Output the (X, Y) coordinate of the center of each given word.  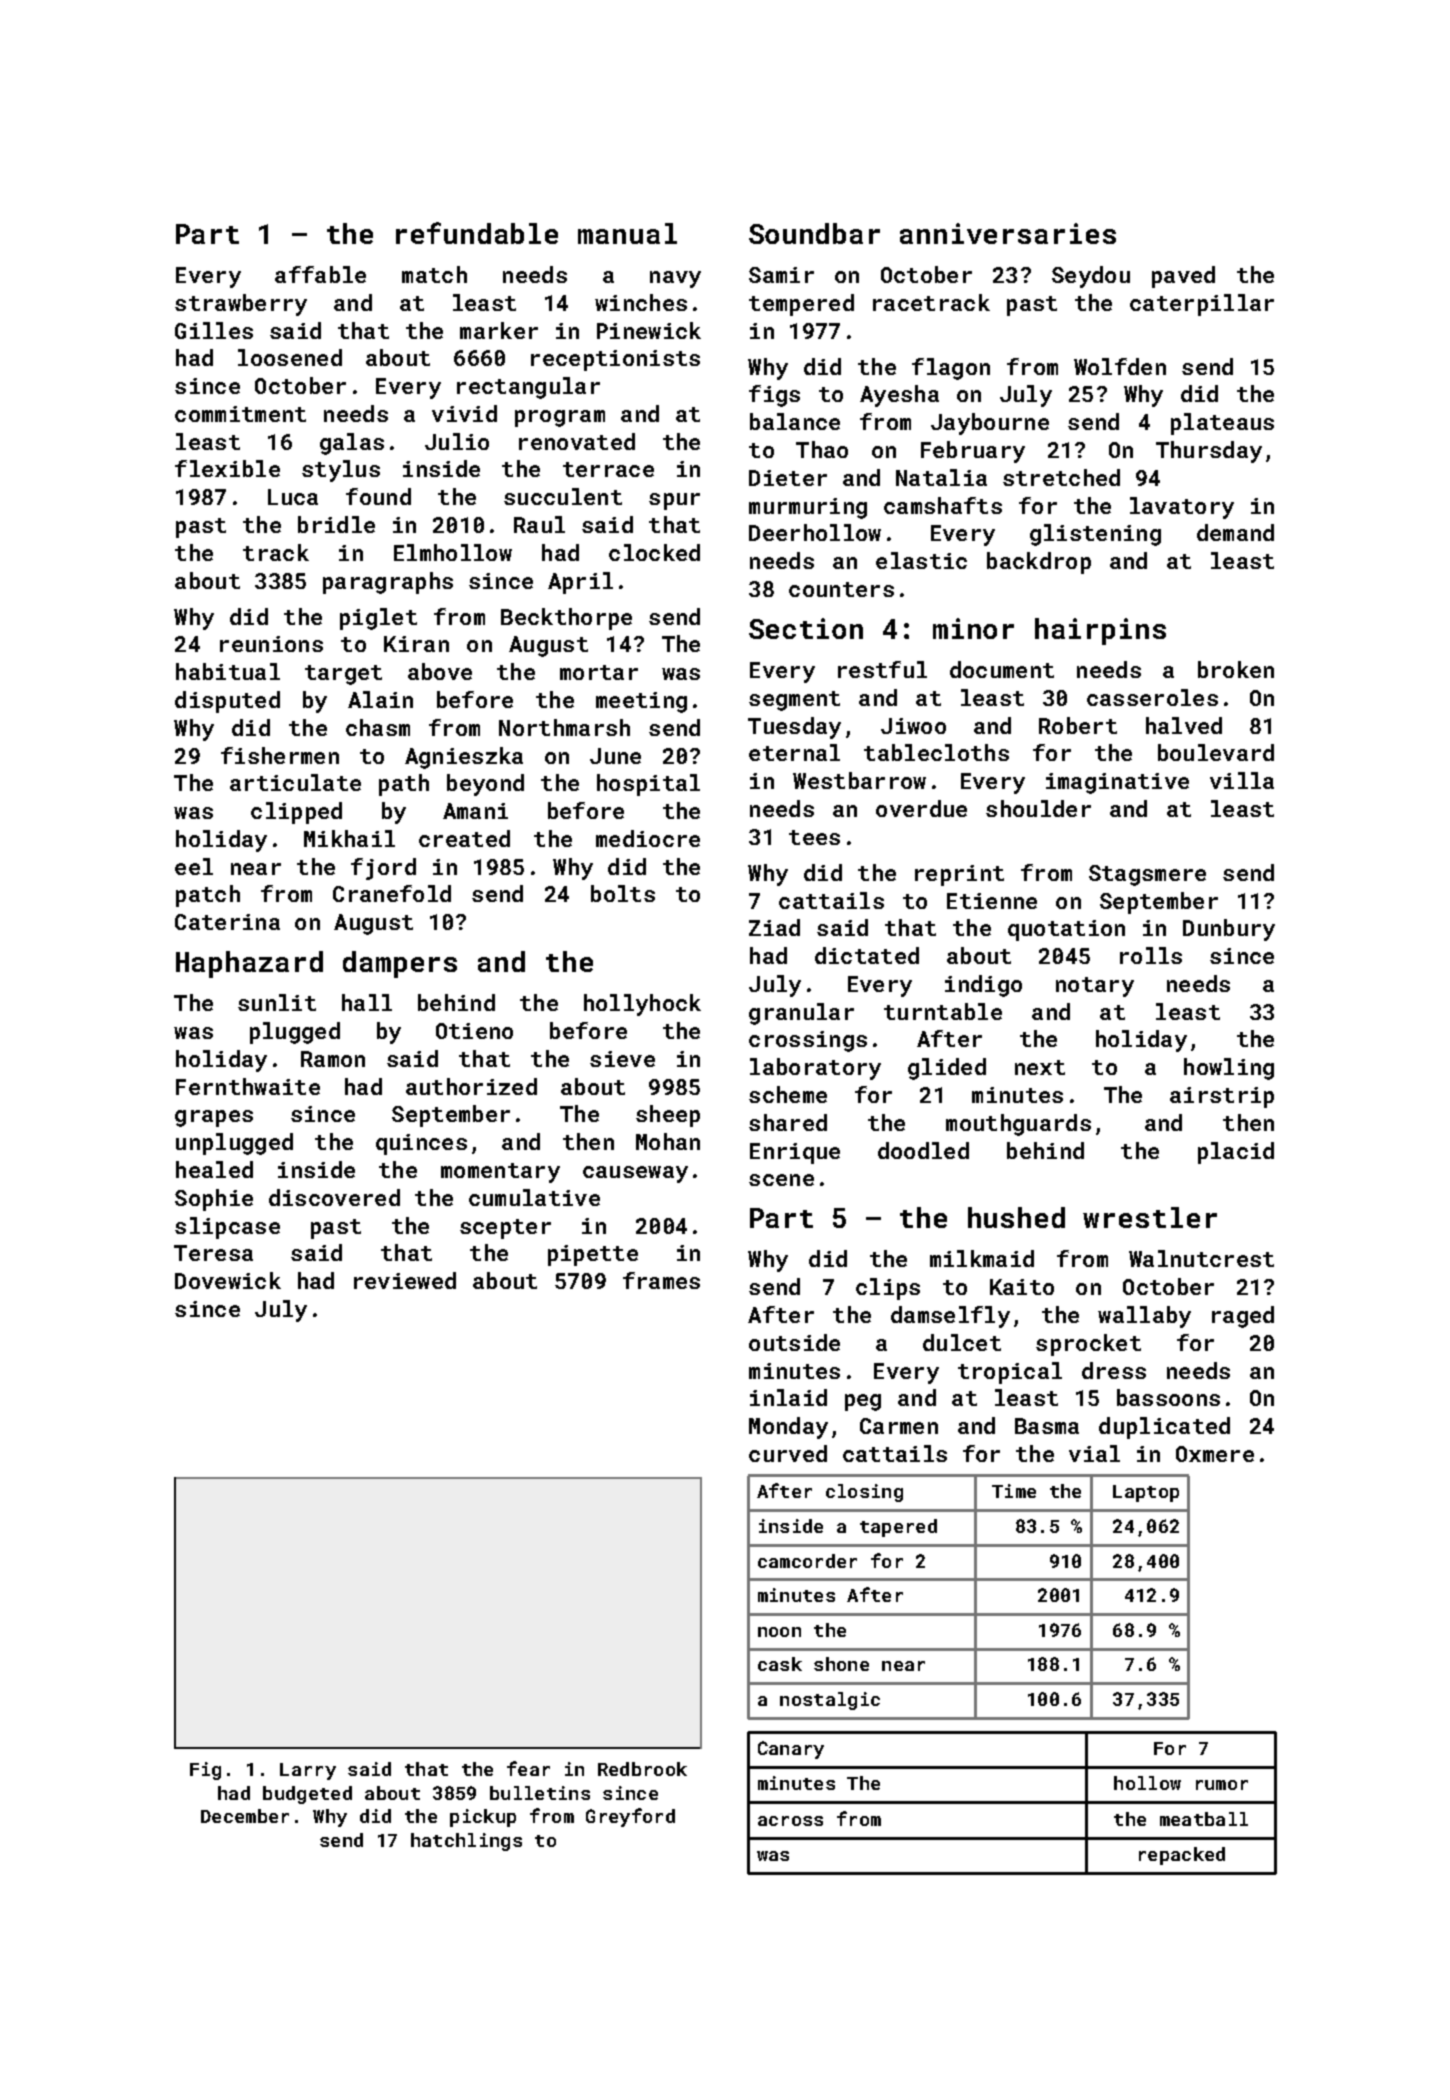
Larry (308, 1771)
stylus (341, 471)
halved (1184, 725)
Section (806, 628)
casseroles (1152, 697)
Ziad (774, 927)
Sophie (214, 1200)
